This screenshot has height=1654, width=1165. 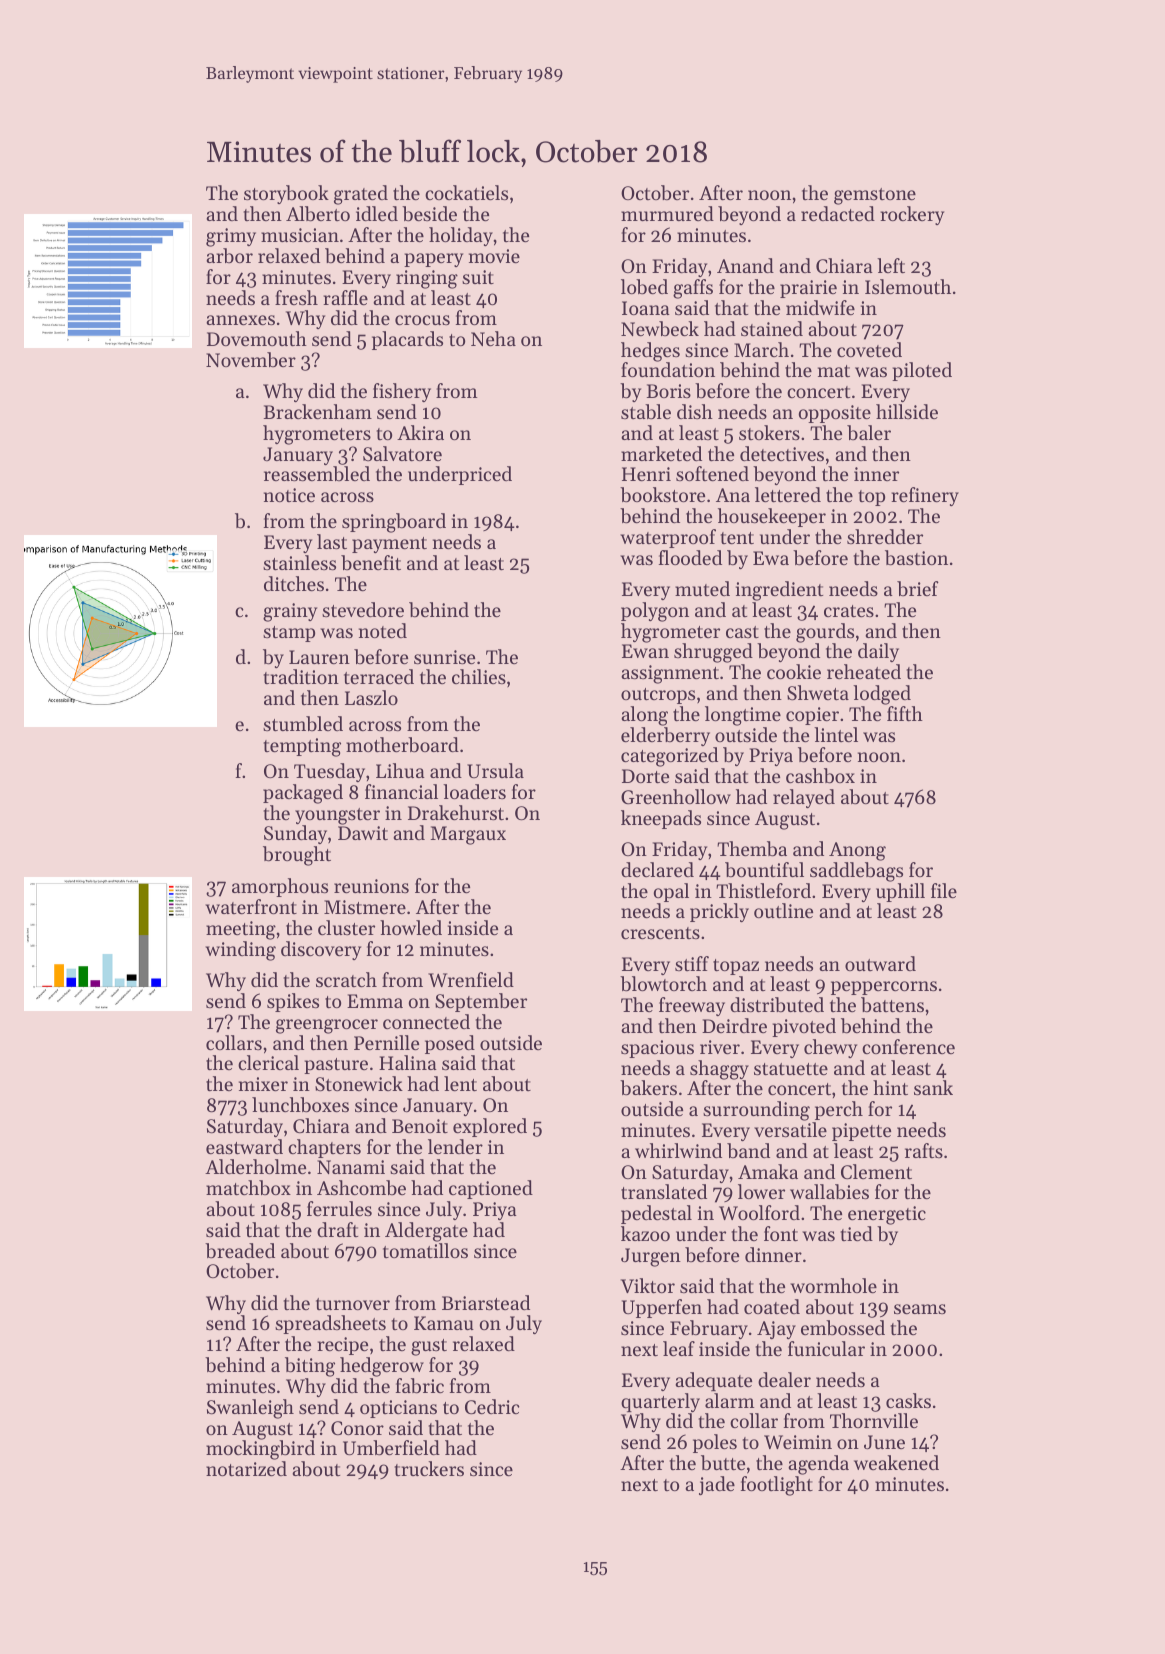 What do you see at coordinates (878, 652) in the screenshot?
I see `daily` at bounding box center [878, 652].
